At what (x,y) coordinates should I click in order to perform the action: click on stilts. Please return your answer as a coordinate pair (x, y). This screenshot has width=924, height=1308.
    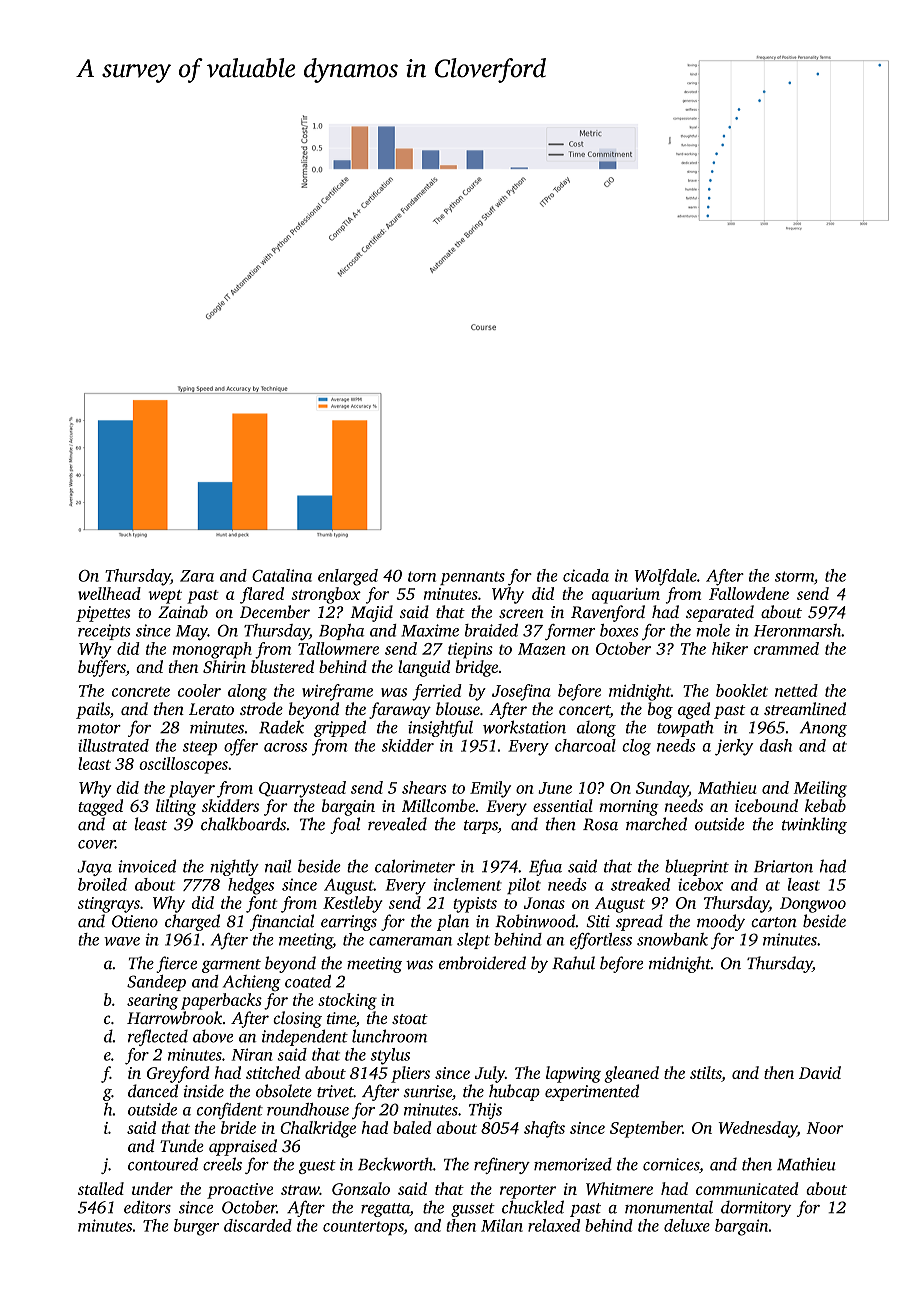
    Looking at the image, I should click on (705, 1072).
